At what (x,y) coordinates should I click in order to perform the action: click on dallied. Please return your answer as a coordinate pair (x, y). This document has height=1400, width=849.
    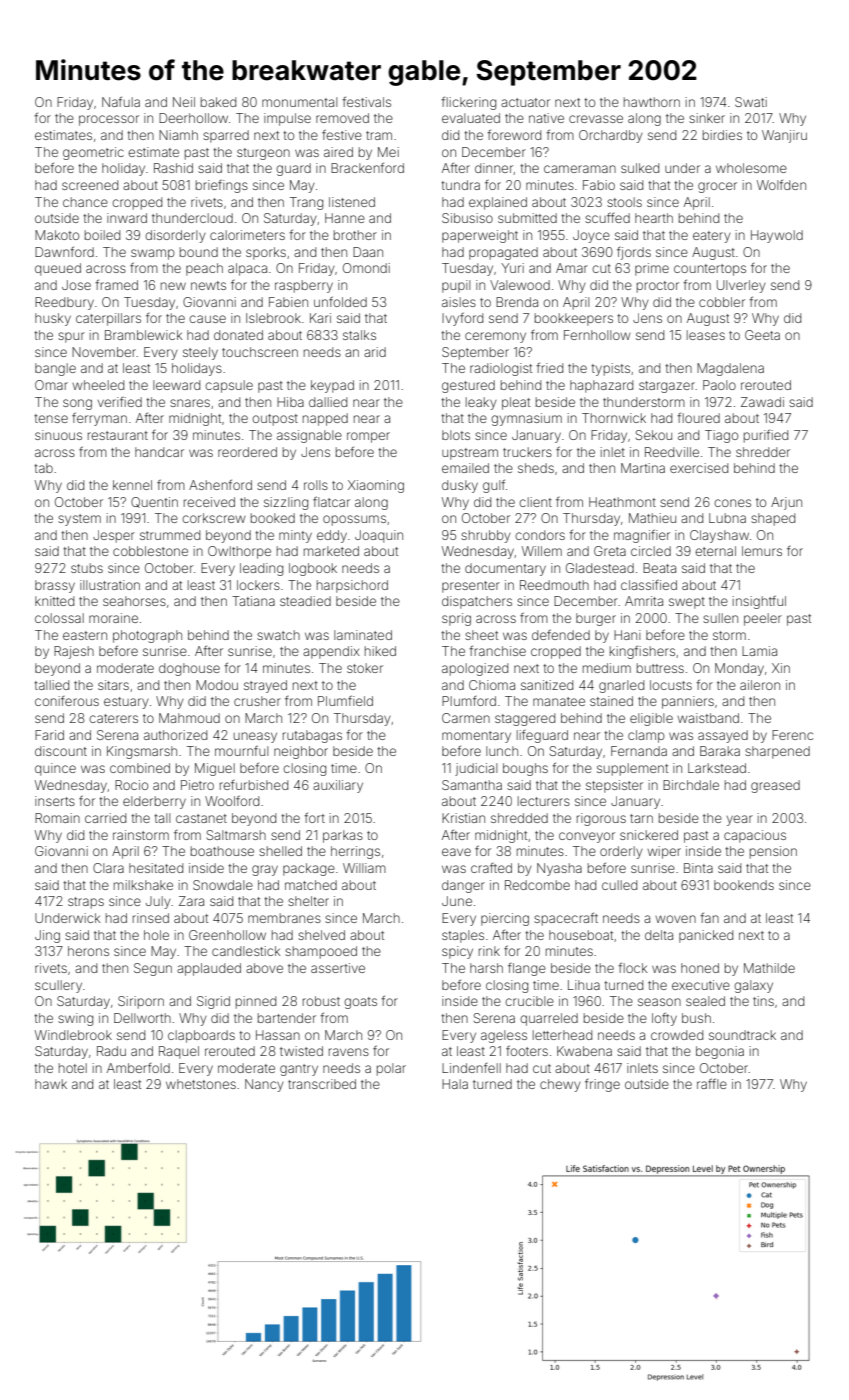
    Looking at the image, I should click on (328, 402).
